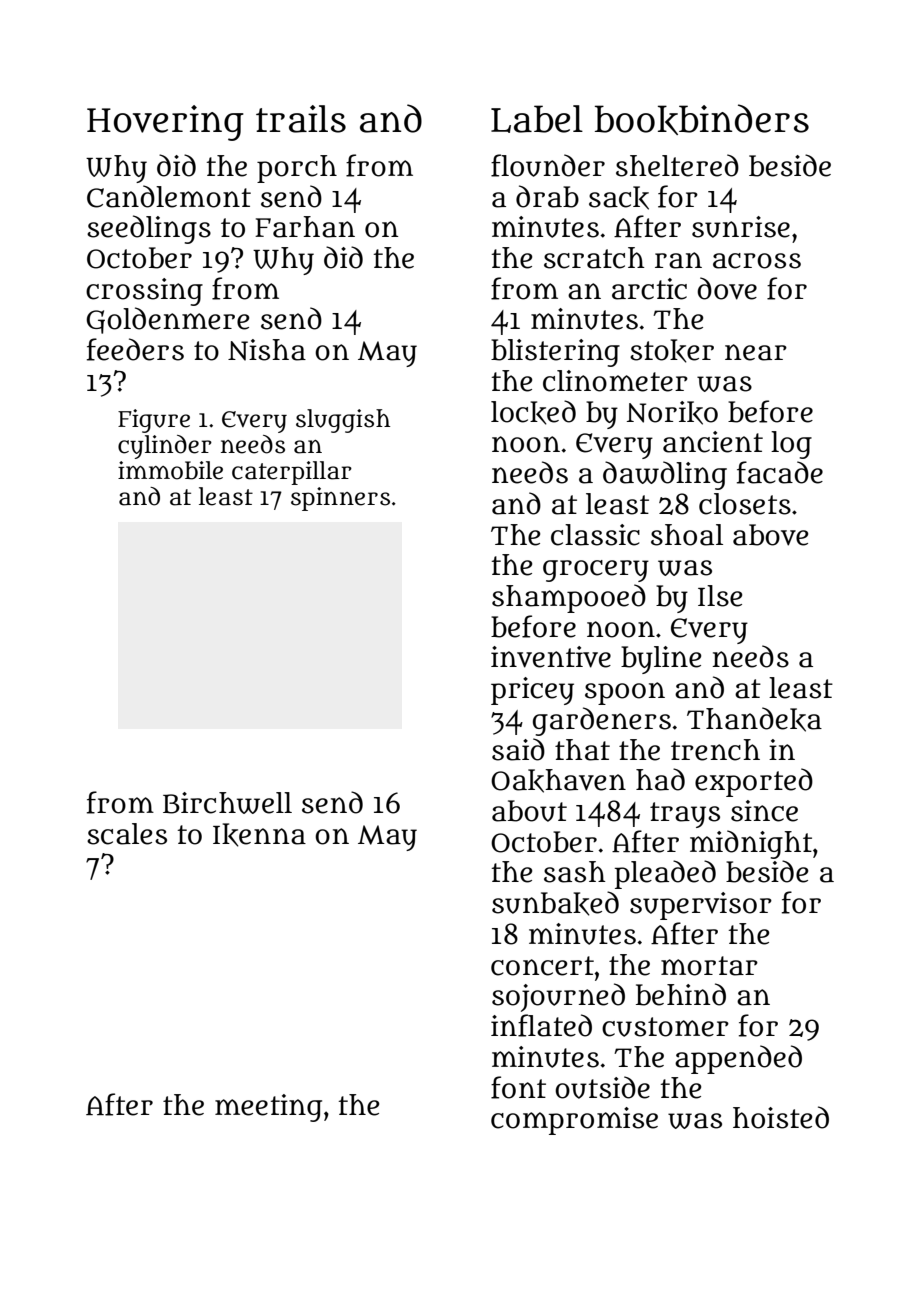  Describe the element at coordinates (340, 499) in the screenshot. I see `spinners` at that location.
